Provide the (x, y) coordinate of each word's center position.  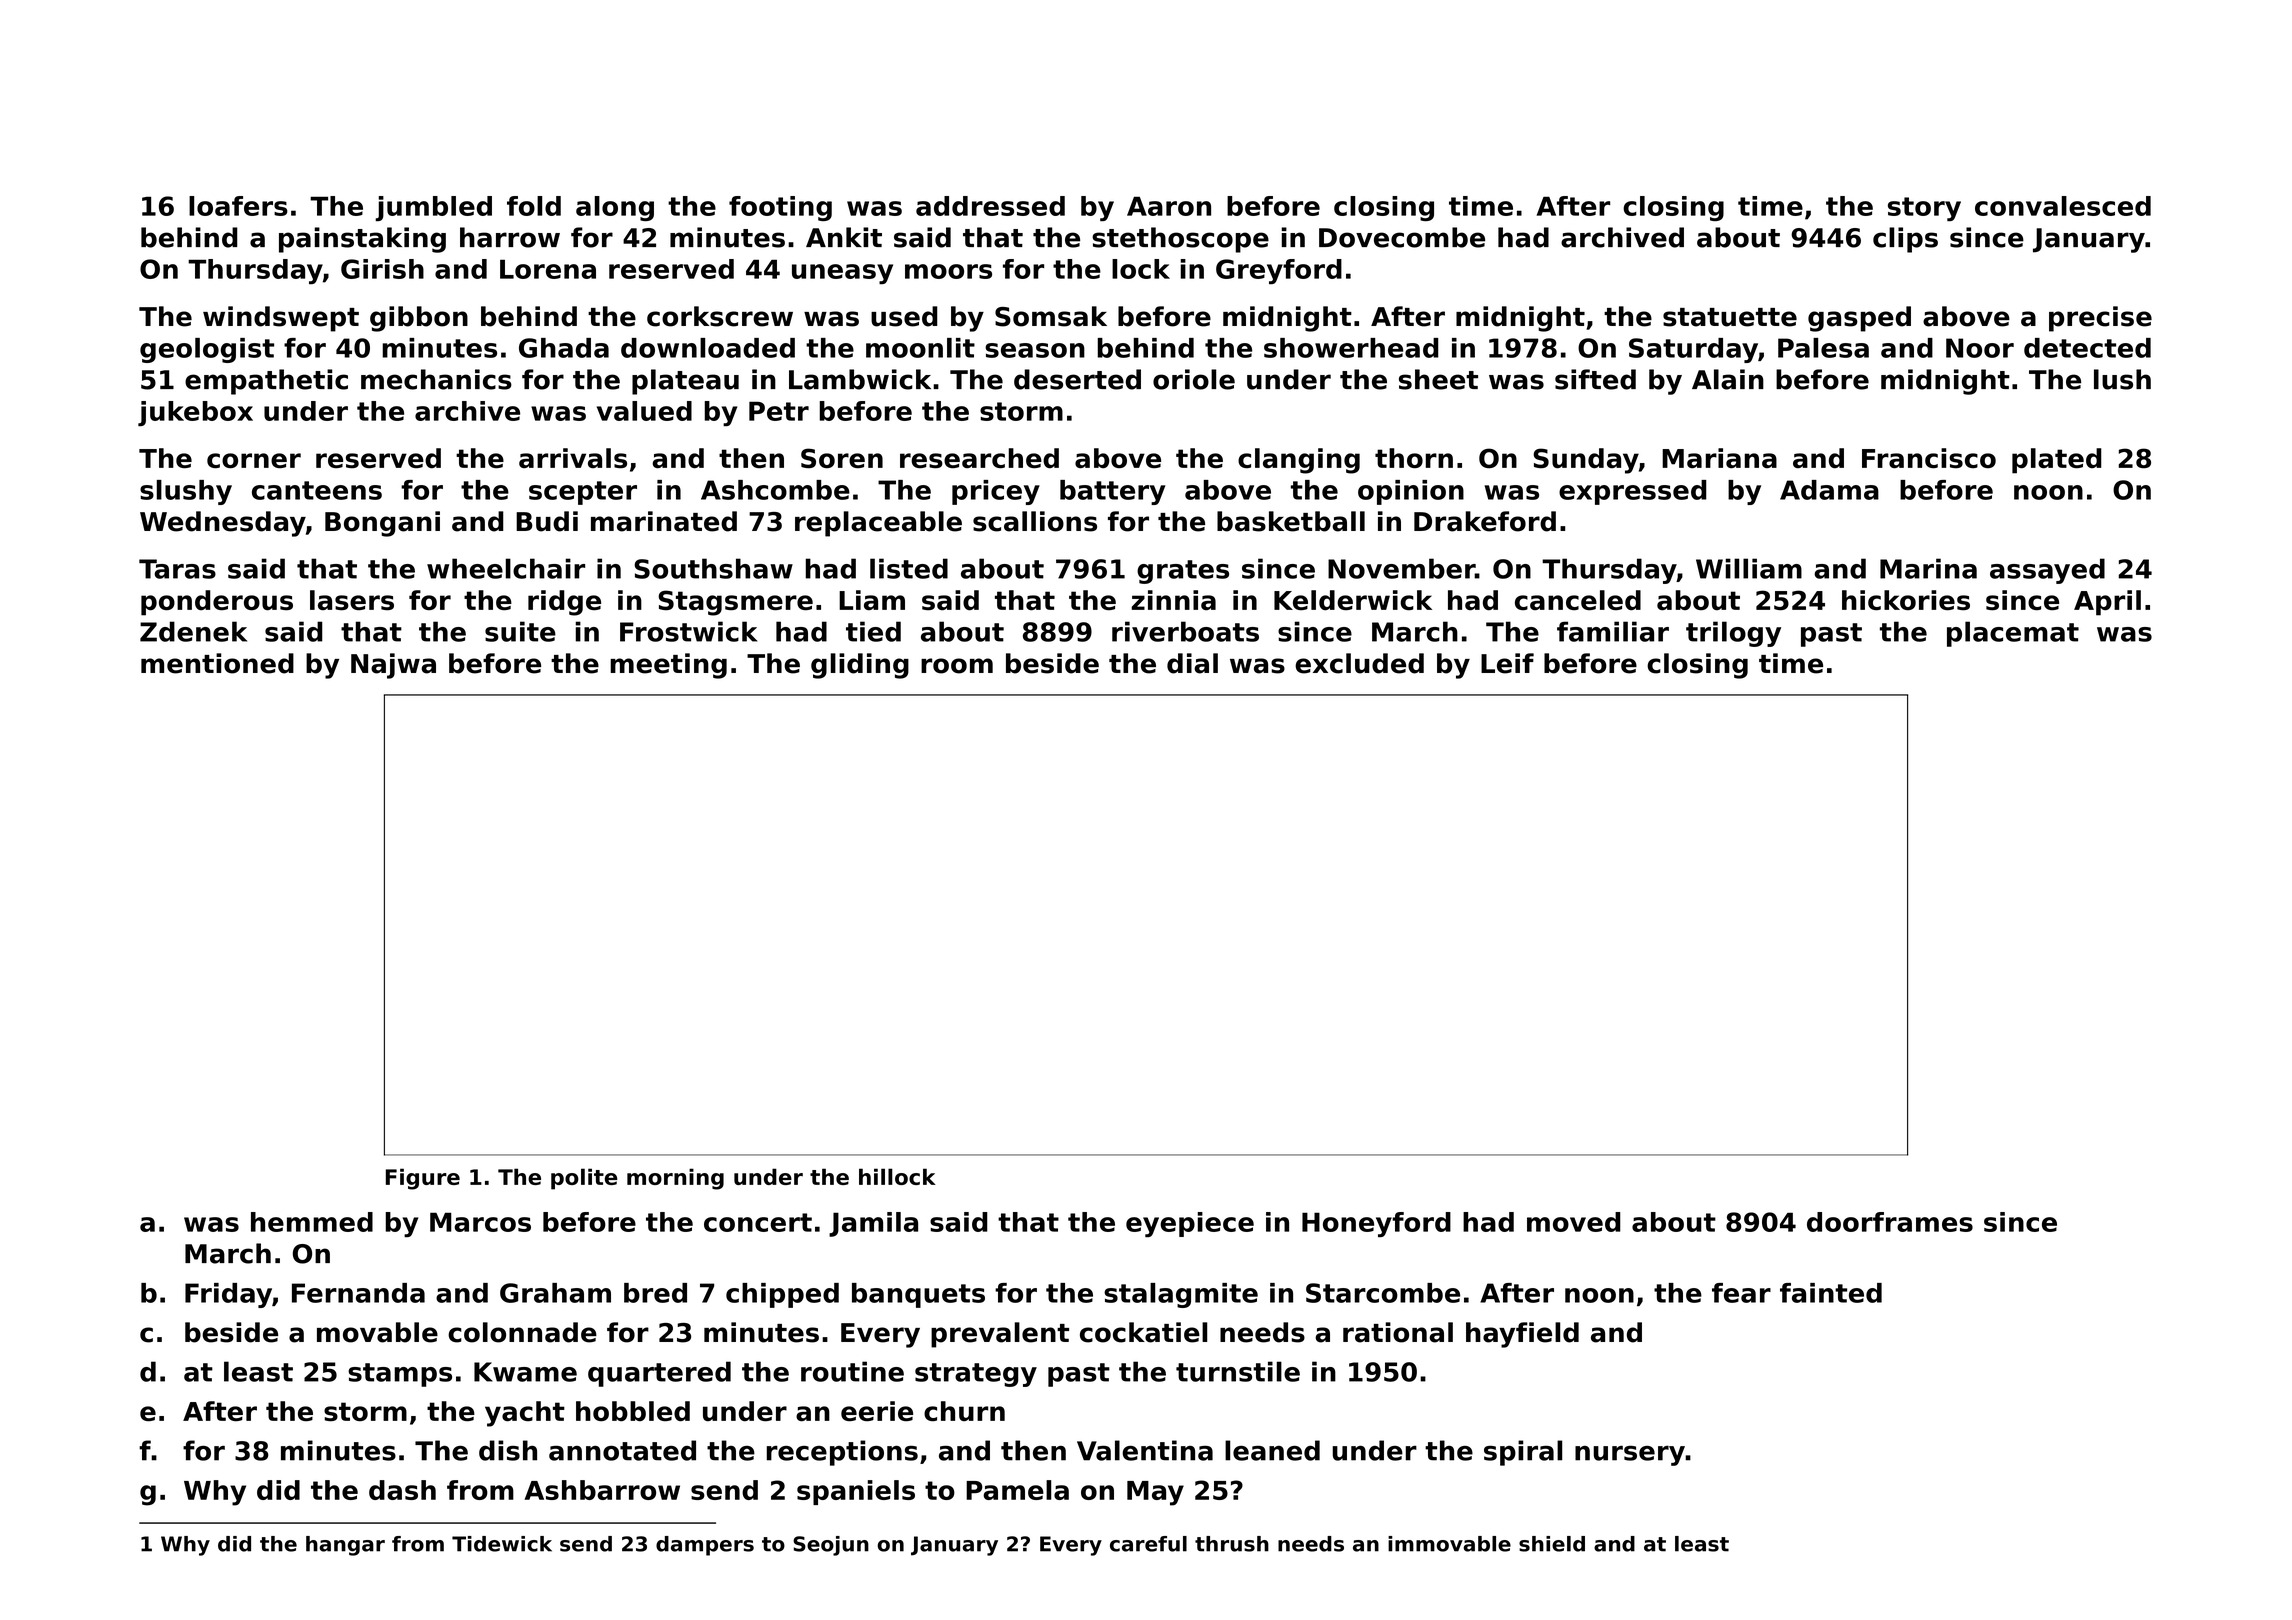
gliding (860, 666)
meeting (668, 666)
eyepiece (1190, 1224)
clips (1905, 240)
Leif (1507, 663)
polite (584, 1179)
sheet (1438, 379)
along (615, 208)
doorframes (1890, 1222)
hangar (345, 1546)
